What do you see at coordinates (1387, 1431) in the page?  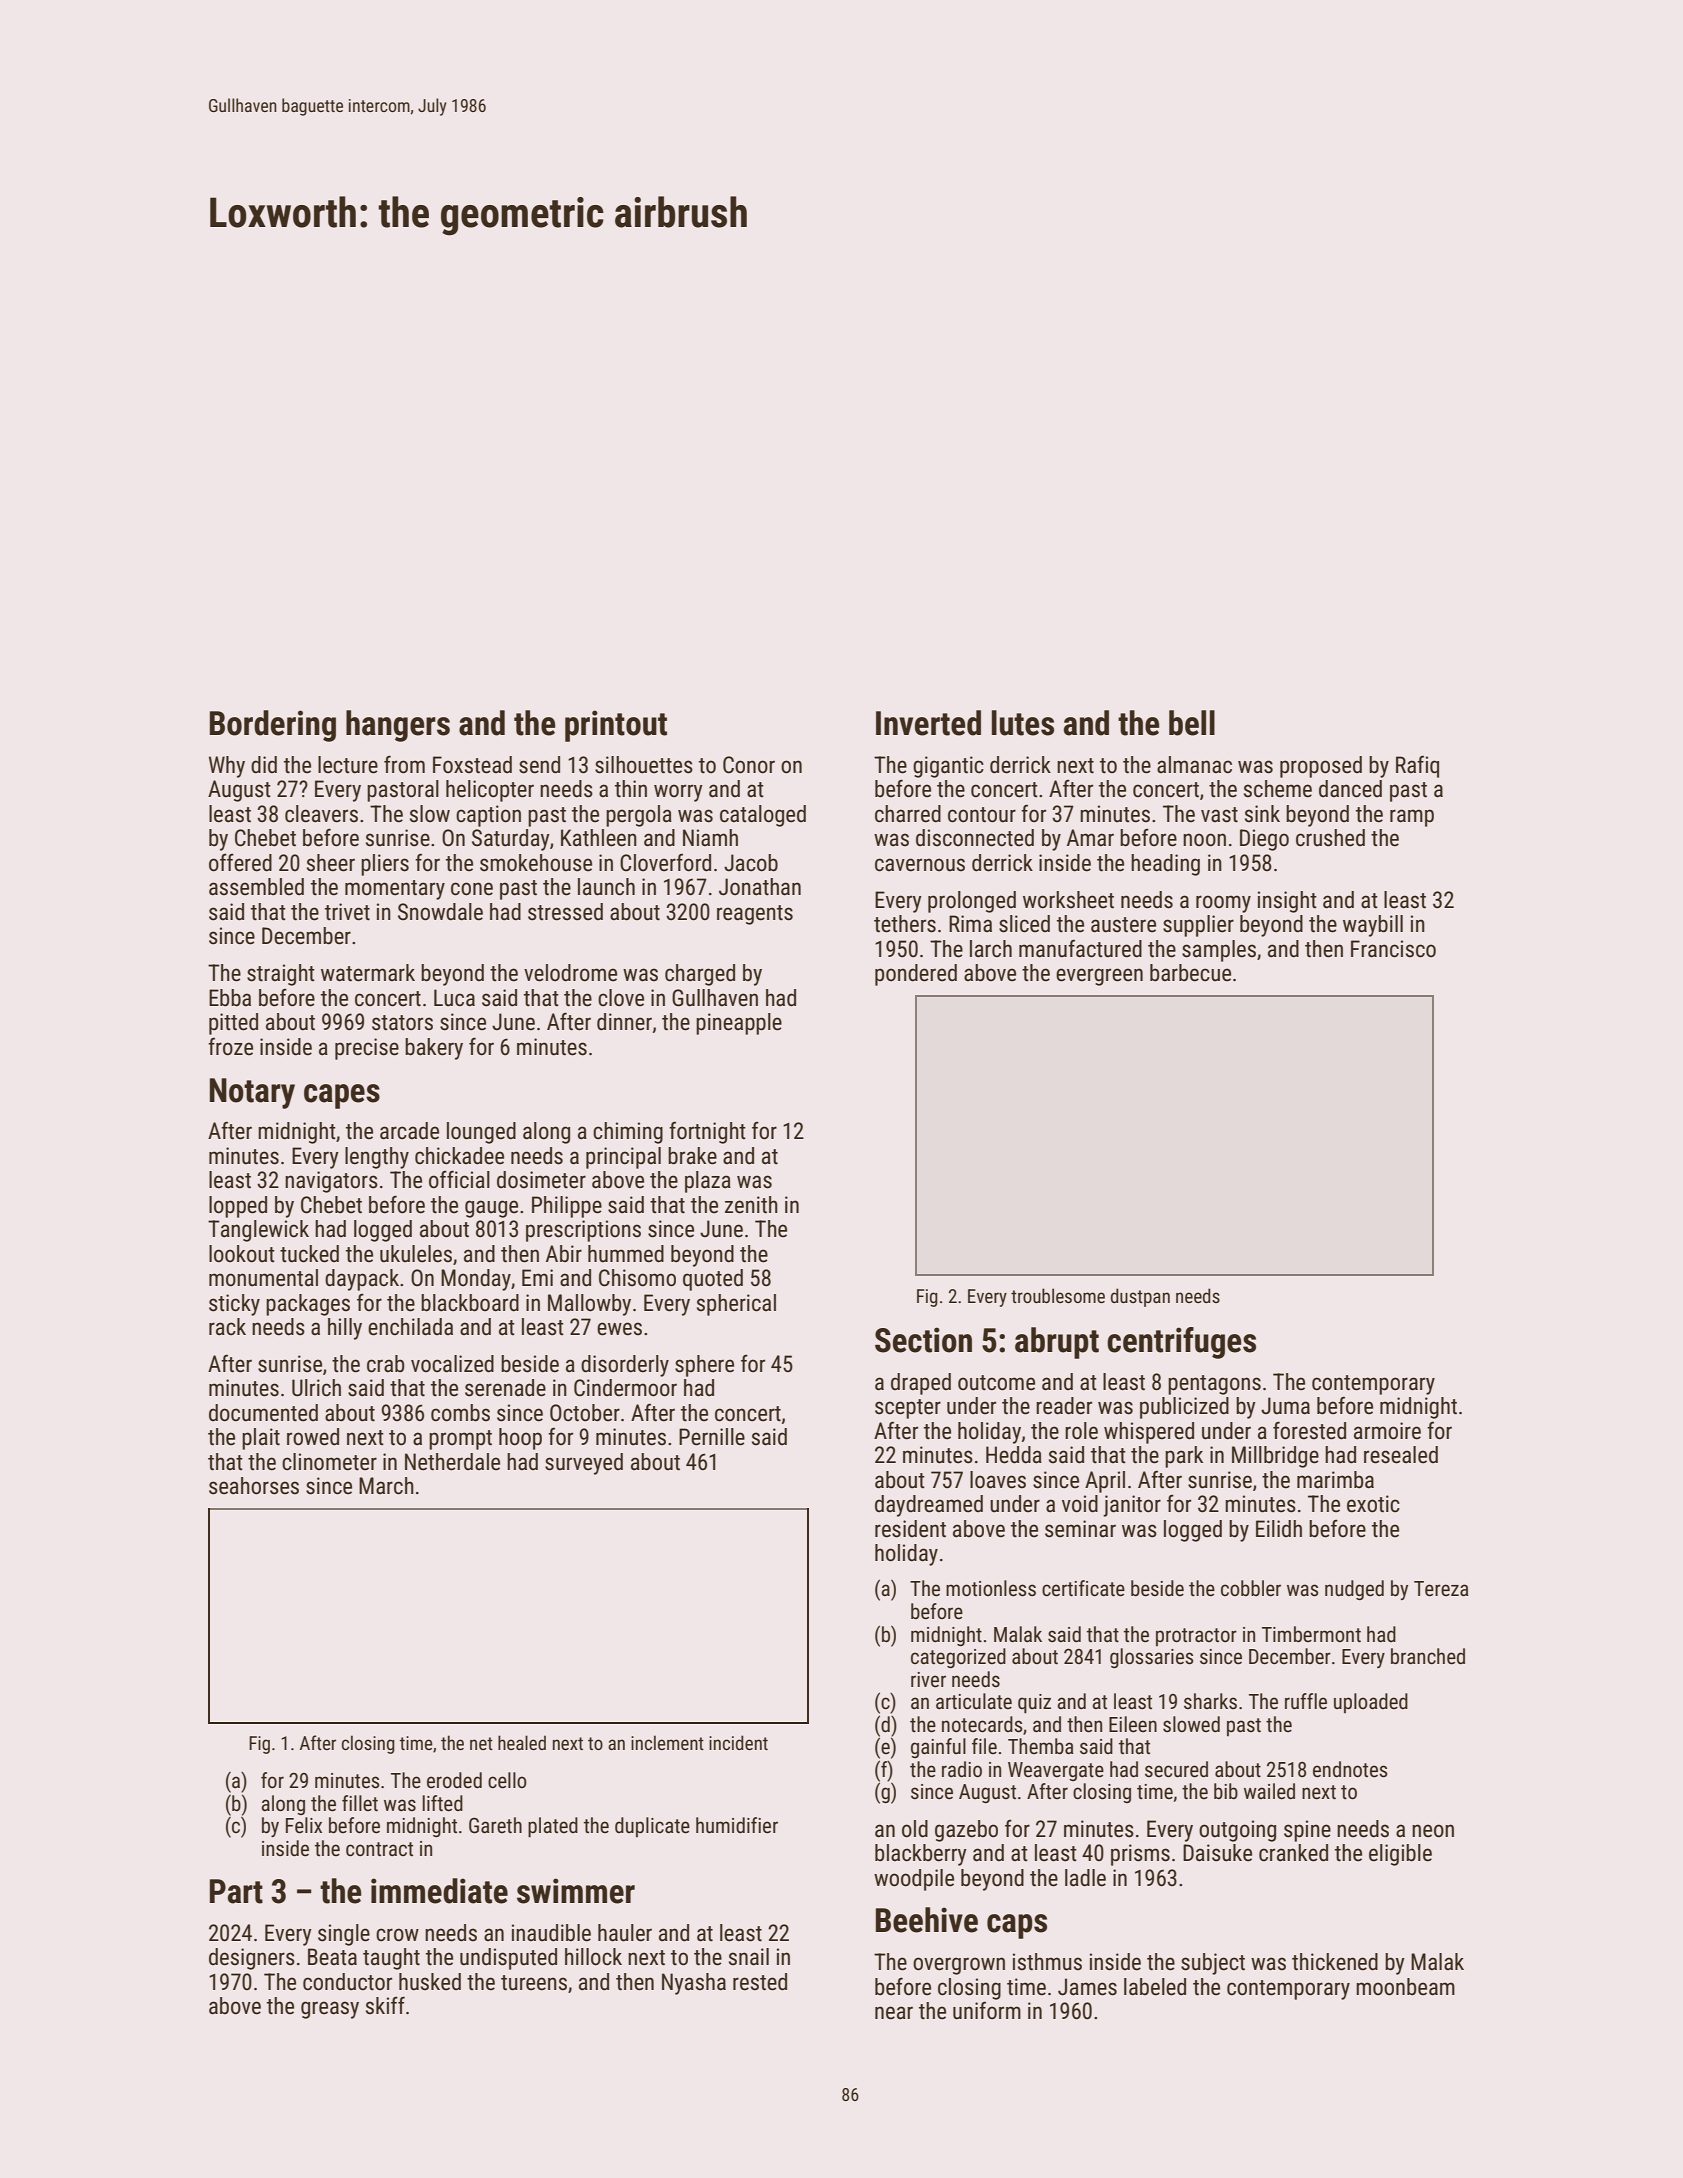 I see `armoire` at bounding box center [1387, 1431].
